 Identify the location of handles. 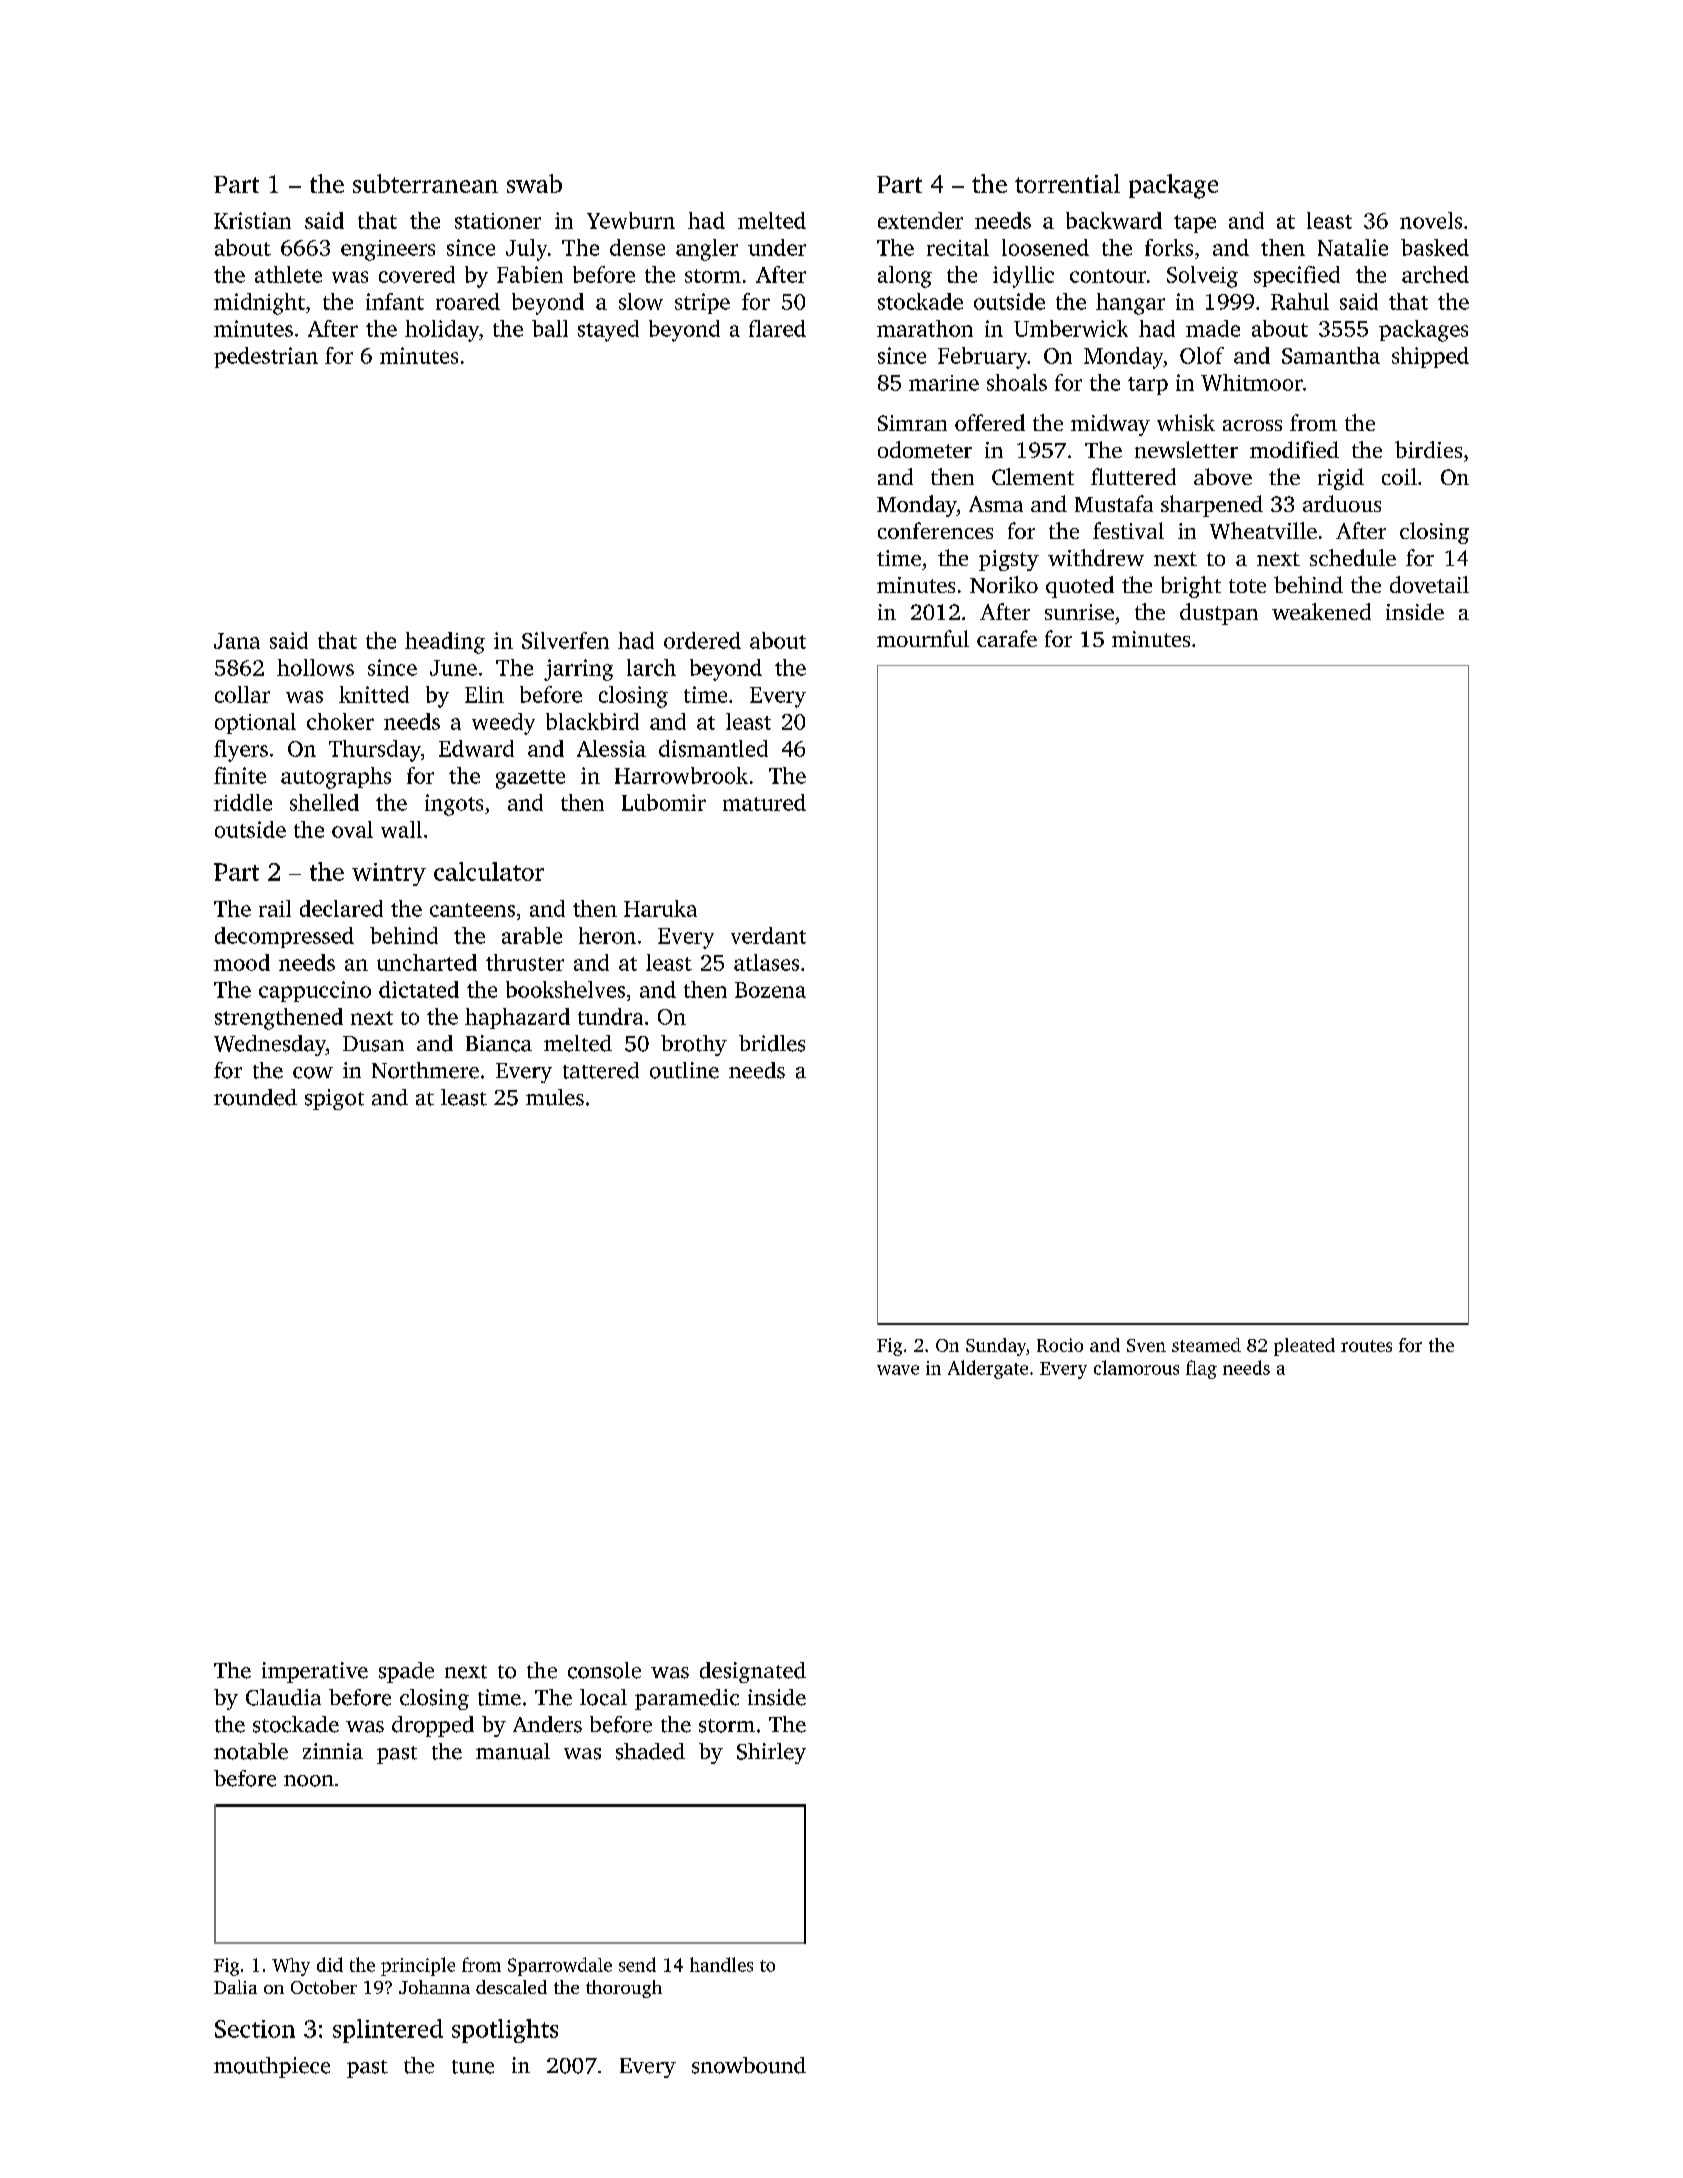
(721, 1964).
